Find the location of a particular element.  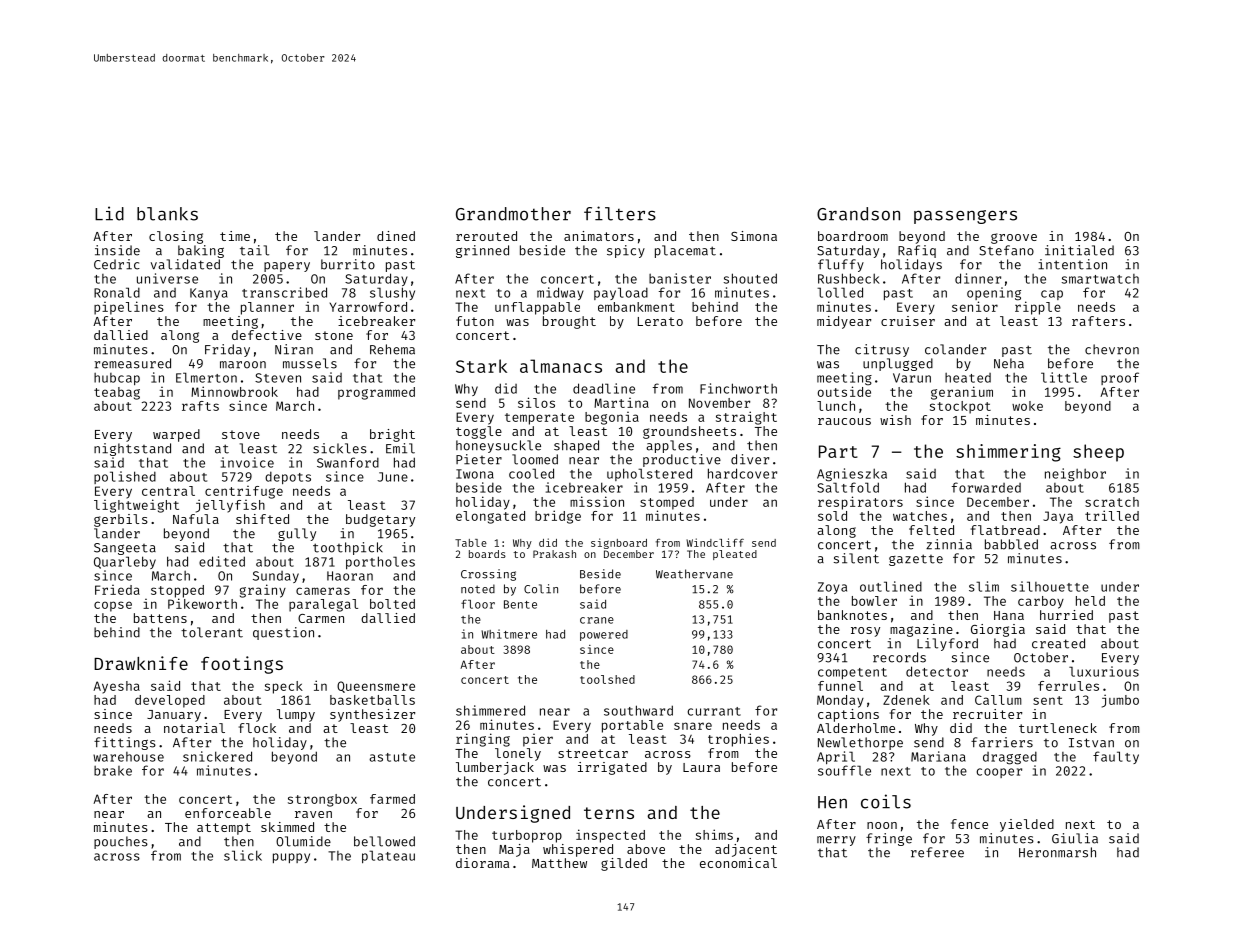

Grandson is located at coordinates (858, 214).
